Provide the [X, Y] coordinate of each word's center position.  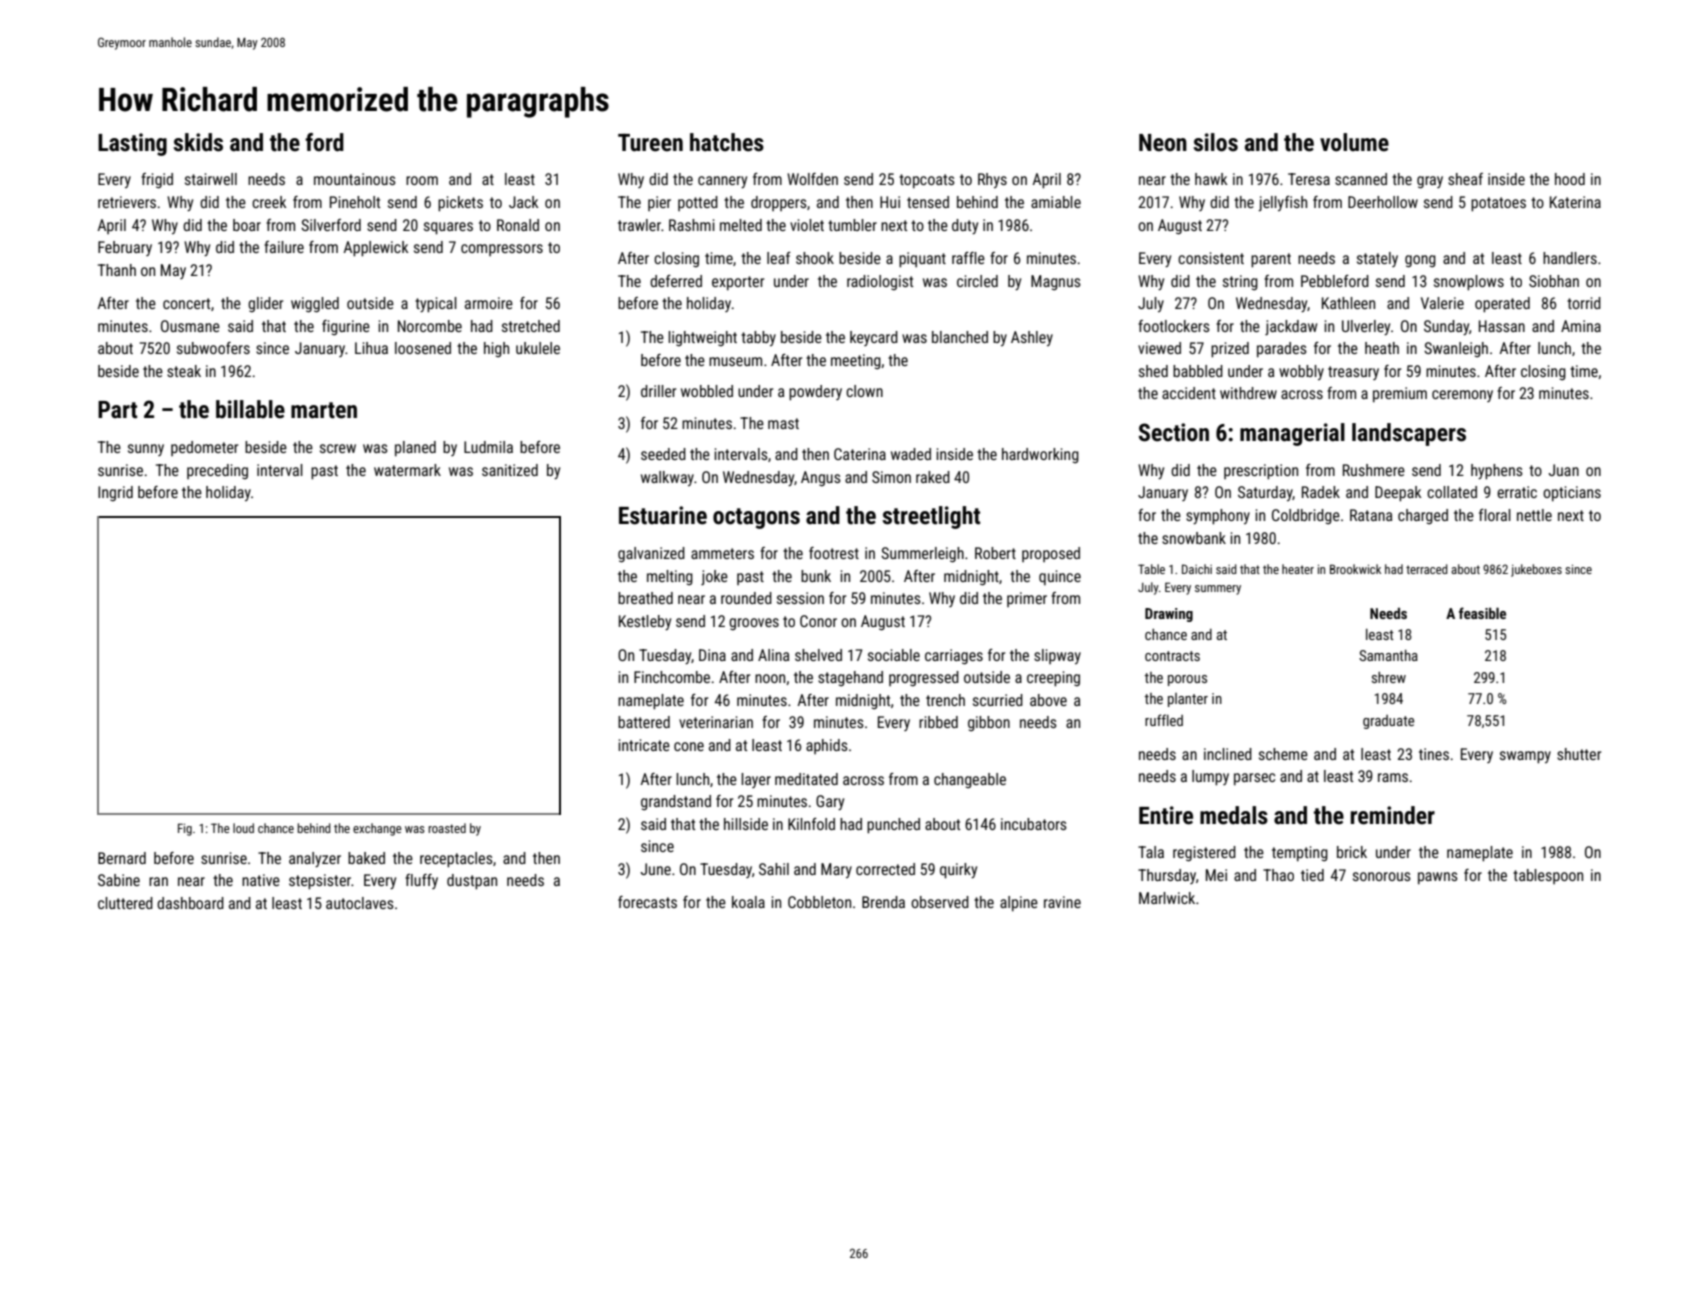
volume [1354, 142]
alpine [1019, 904]
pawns [1438, 878]
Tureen [650, 142]
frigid [157, 181]
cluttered [125, 903]
